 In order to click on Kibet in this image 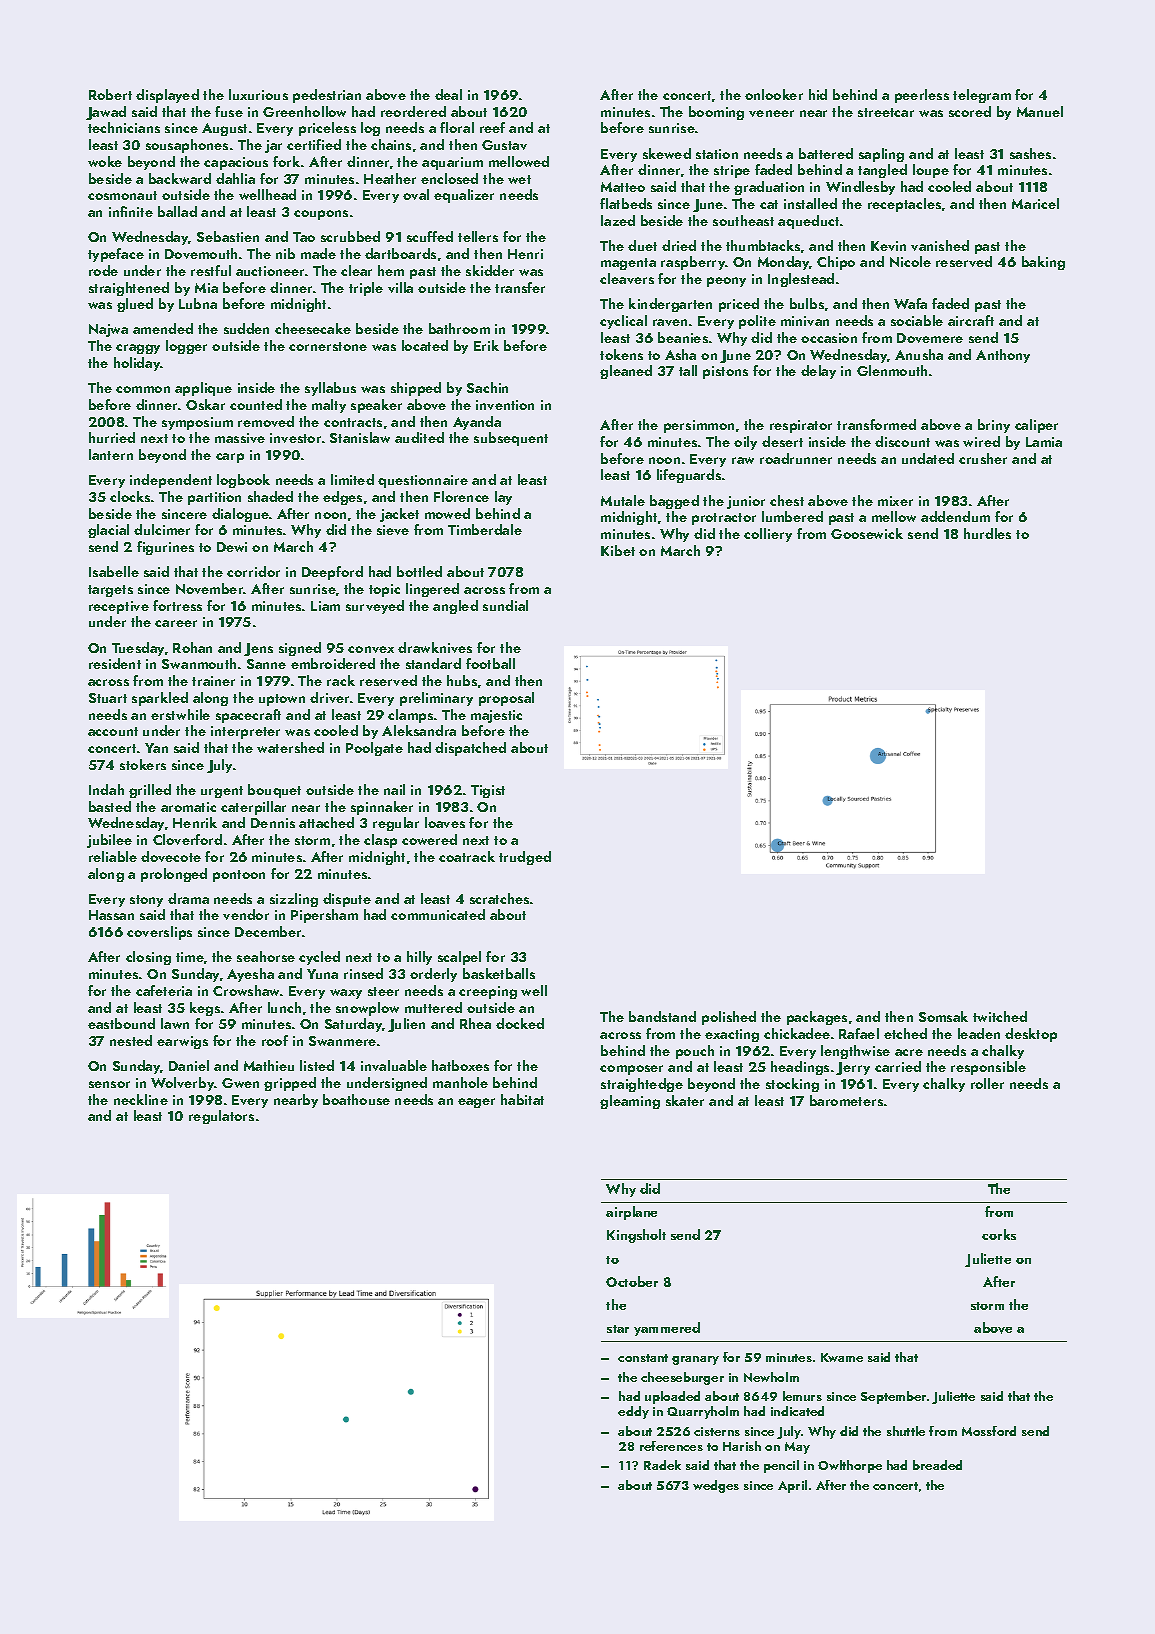, I will do `click(618, 550)`.
